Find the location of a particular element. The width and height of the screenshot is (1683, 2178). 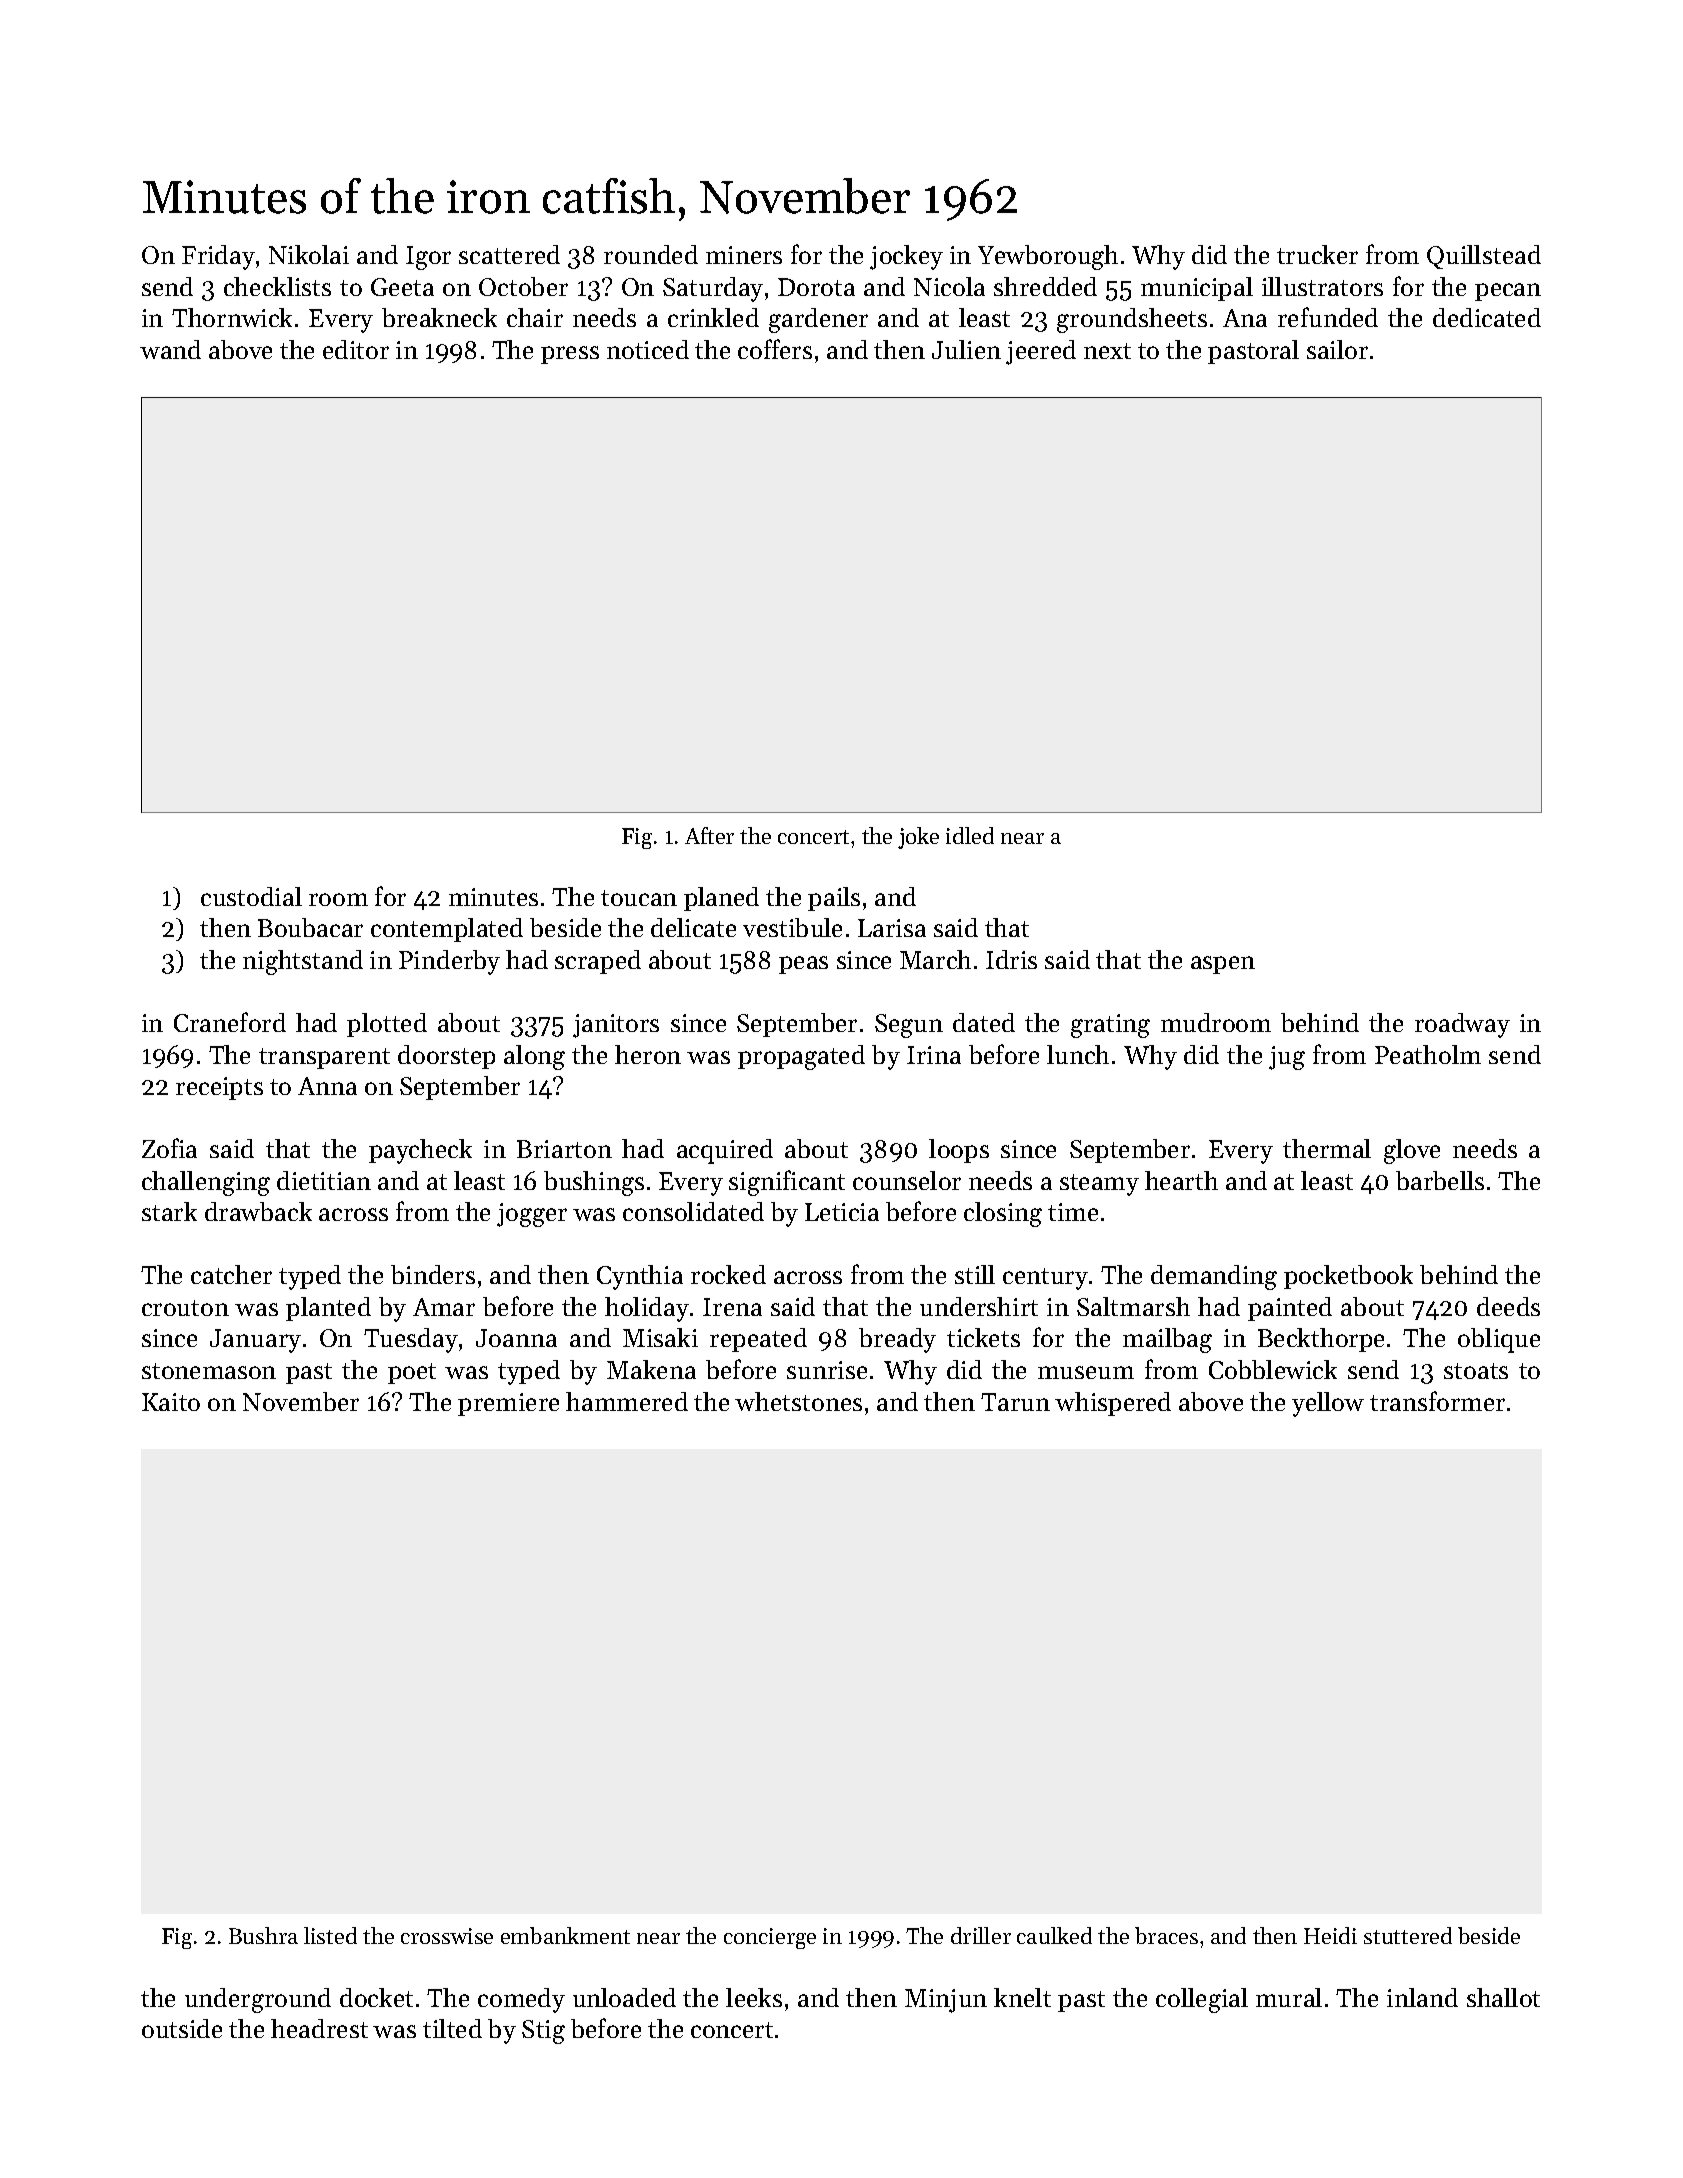

Quillstead is located at coordinates (1484, 257).
